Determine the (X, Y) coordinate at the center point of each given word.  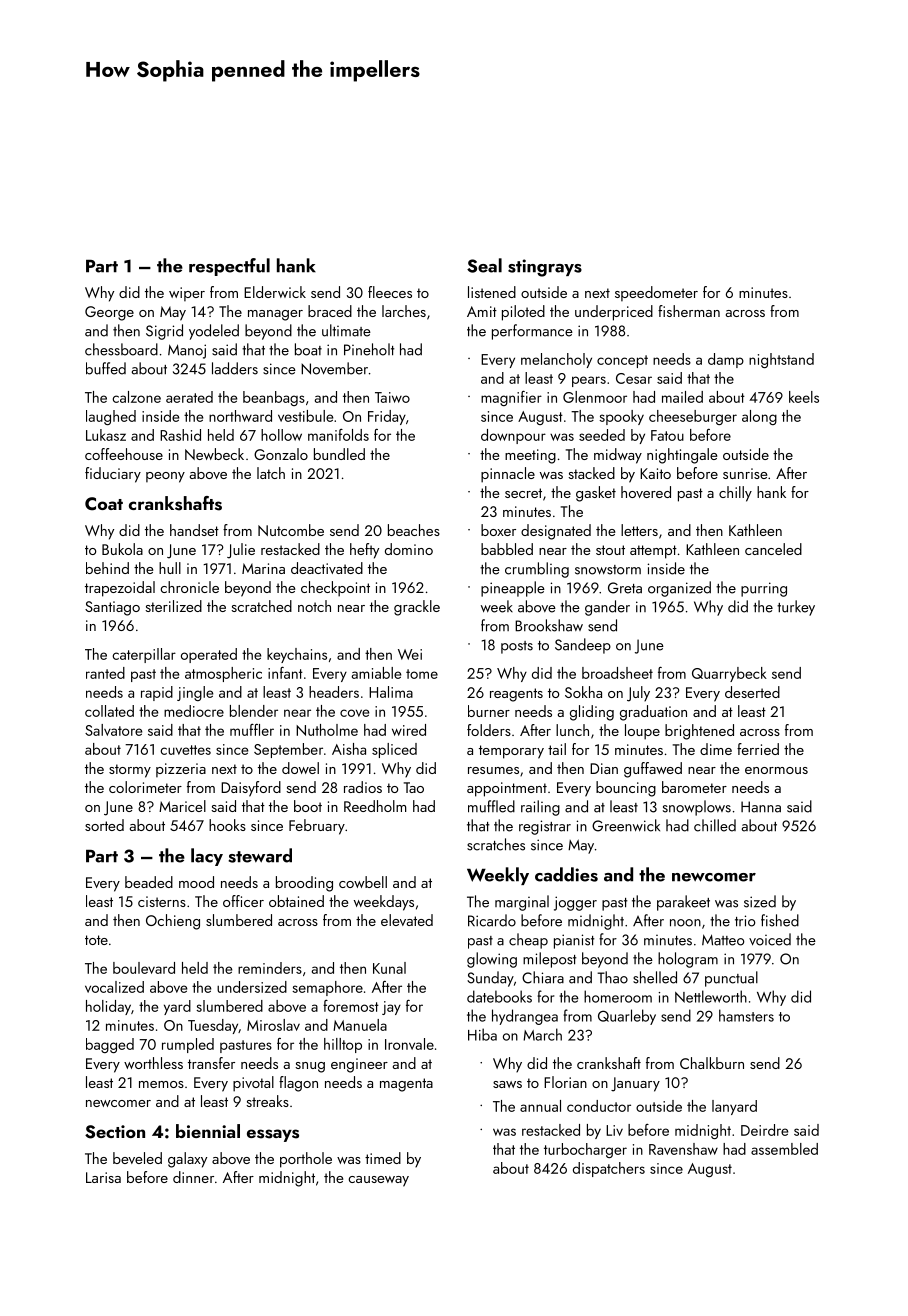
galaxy (187, 1160)
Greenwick (626, 825)
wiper (187, 294)
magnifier (511, 398)
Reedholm (375, 806)
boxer (498, 530)
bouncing (626, 789)
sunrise (745, 473)
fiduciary (113, 475)
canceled (773, 549)
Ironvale (409, 1044)
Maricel (182, 806)
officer (243, 901)
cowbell (363, 882)
